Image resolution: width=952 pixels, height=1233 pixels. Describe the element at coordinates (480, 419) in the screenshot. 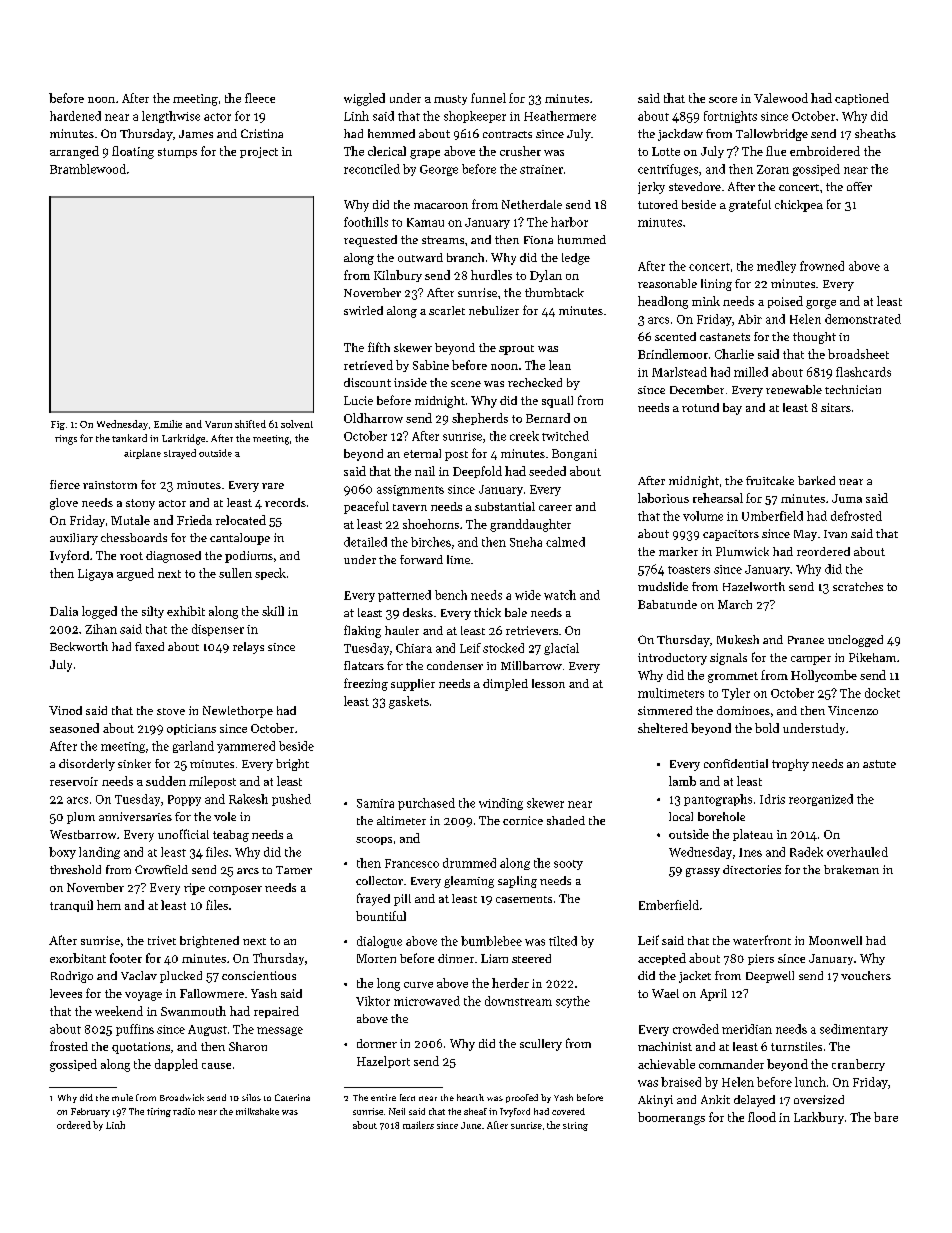

I see `shepherds` at that location.
